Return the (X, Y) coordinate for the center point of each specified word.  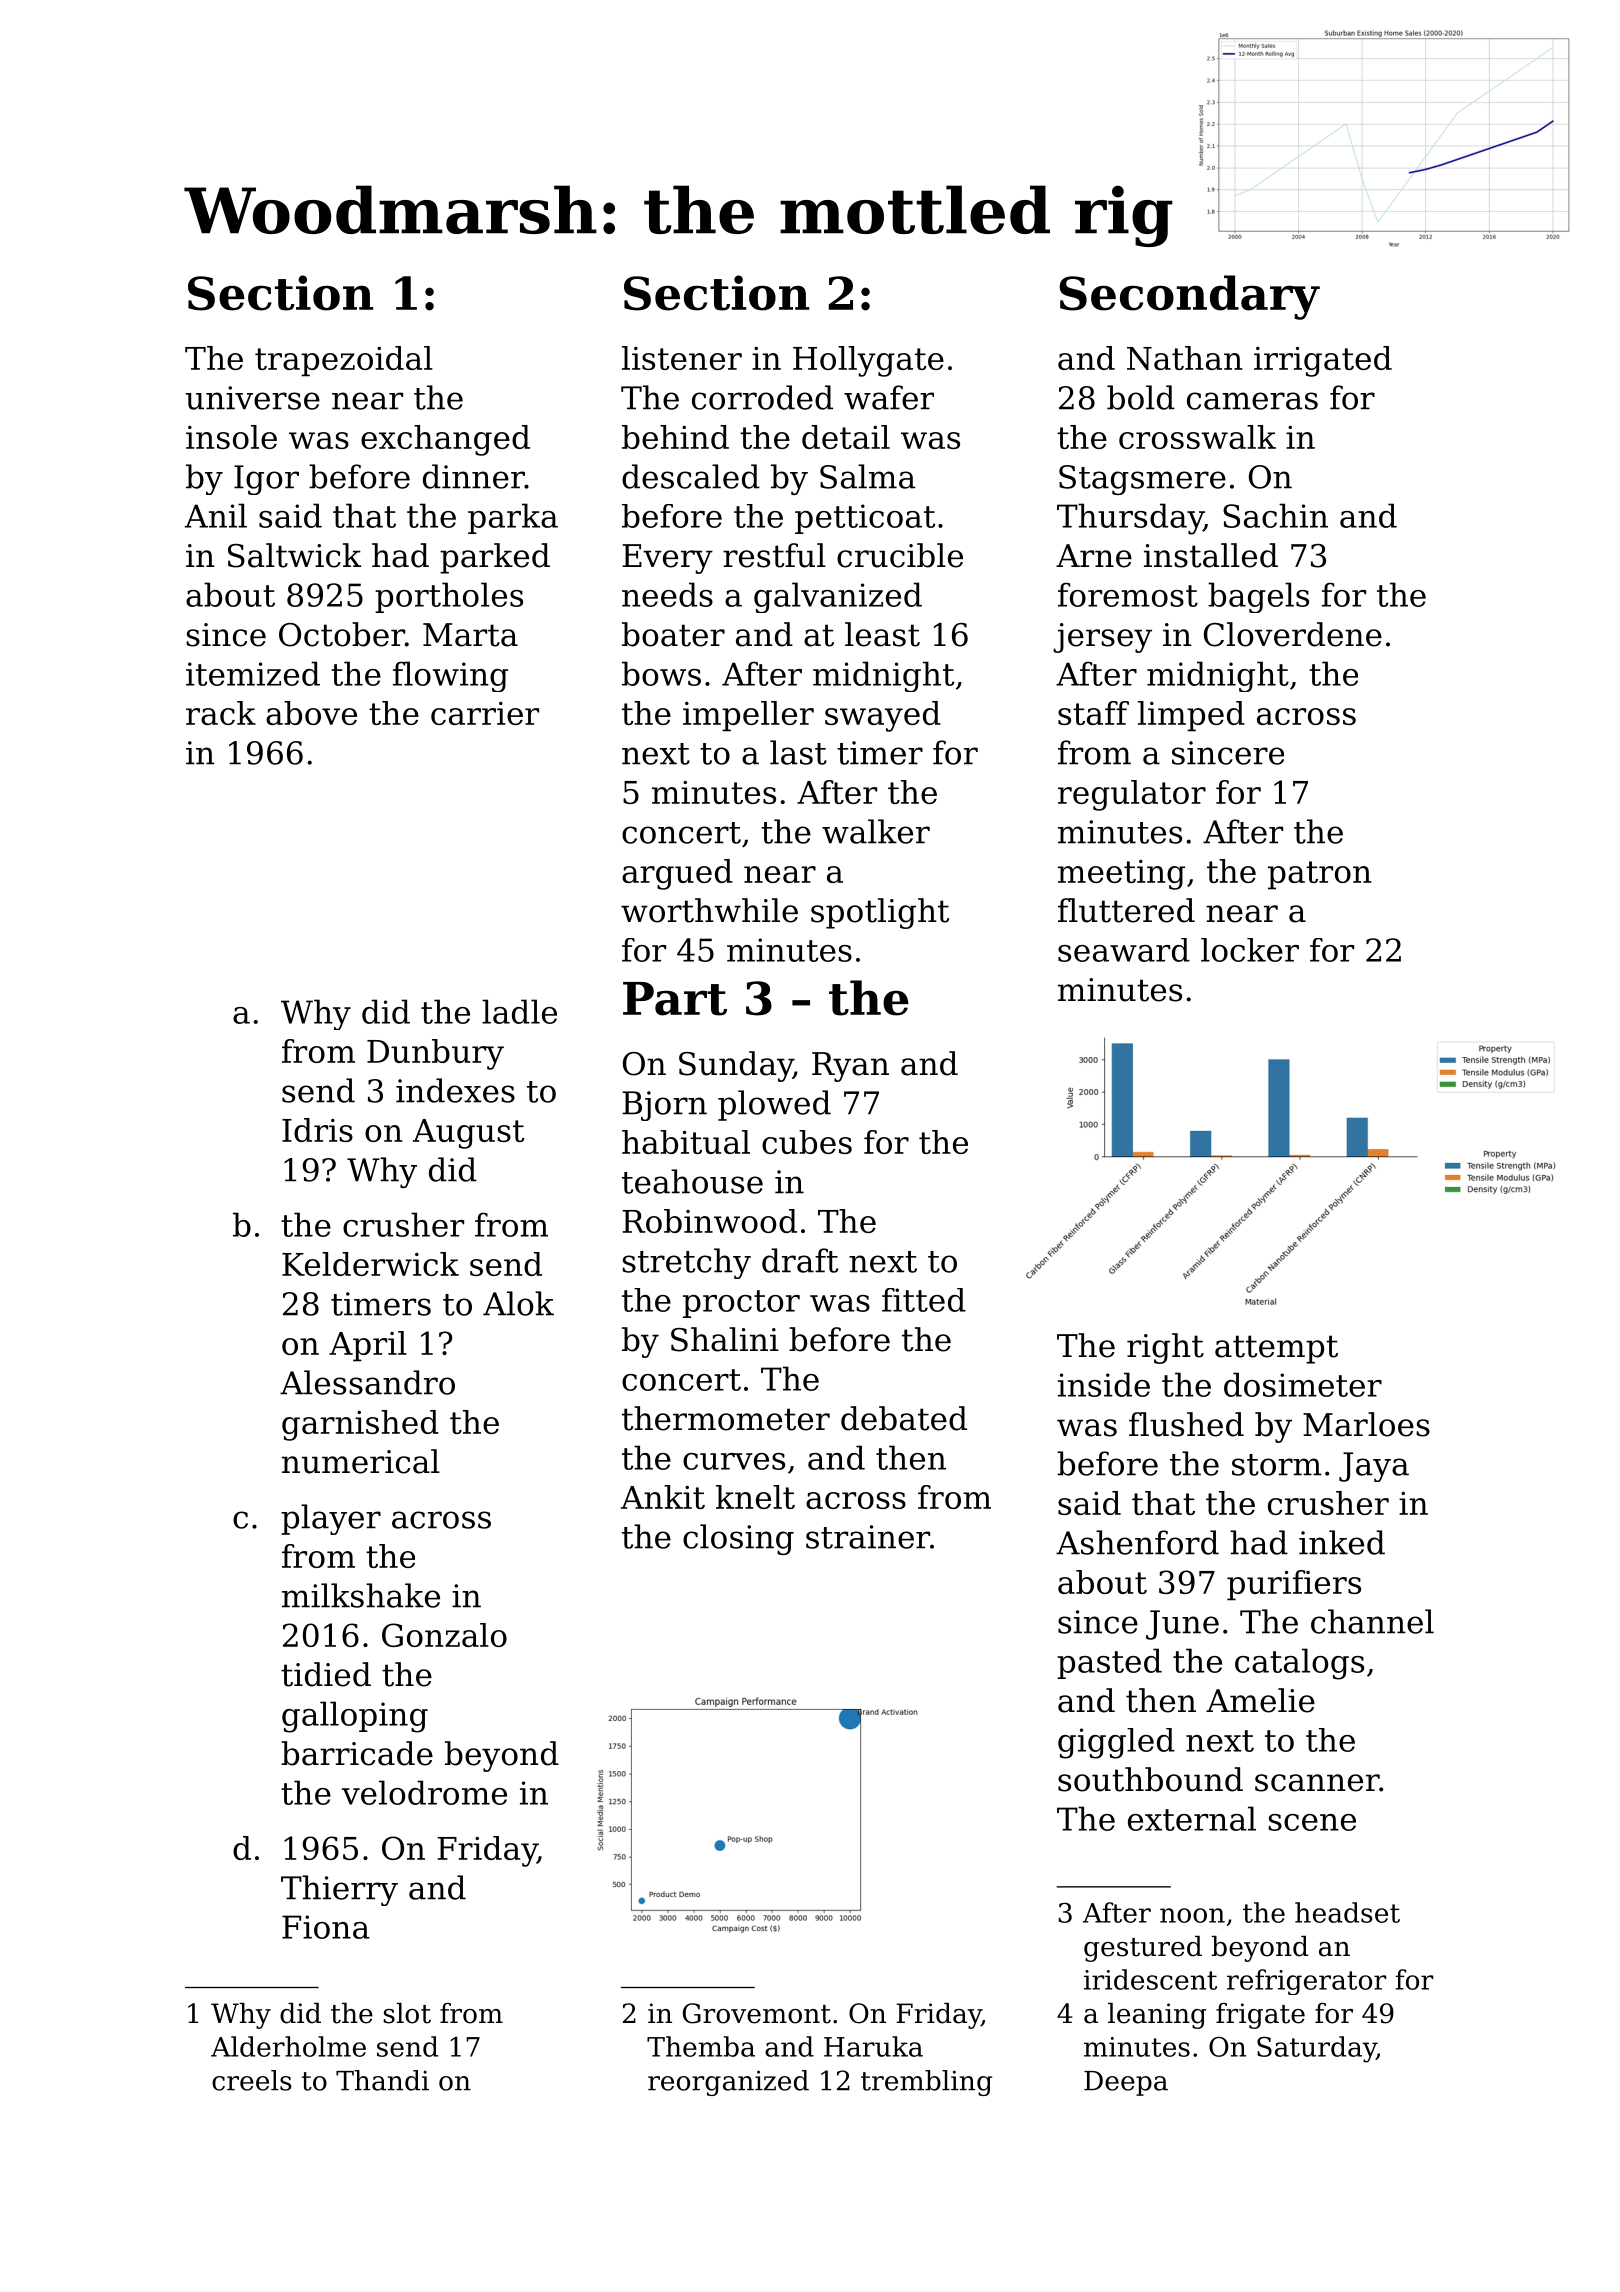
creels (252, 2080)
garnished (360, 1425)
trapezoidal (344, 361)
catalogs (1299, 1664)
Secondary (1189, 297)
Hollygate (868, 361)
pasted (1109, 1663)
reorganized (728, 2083)
